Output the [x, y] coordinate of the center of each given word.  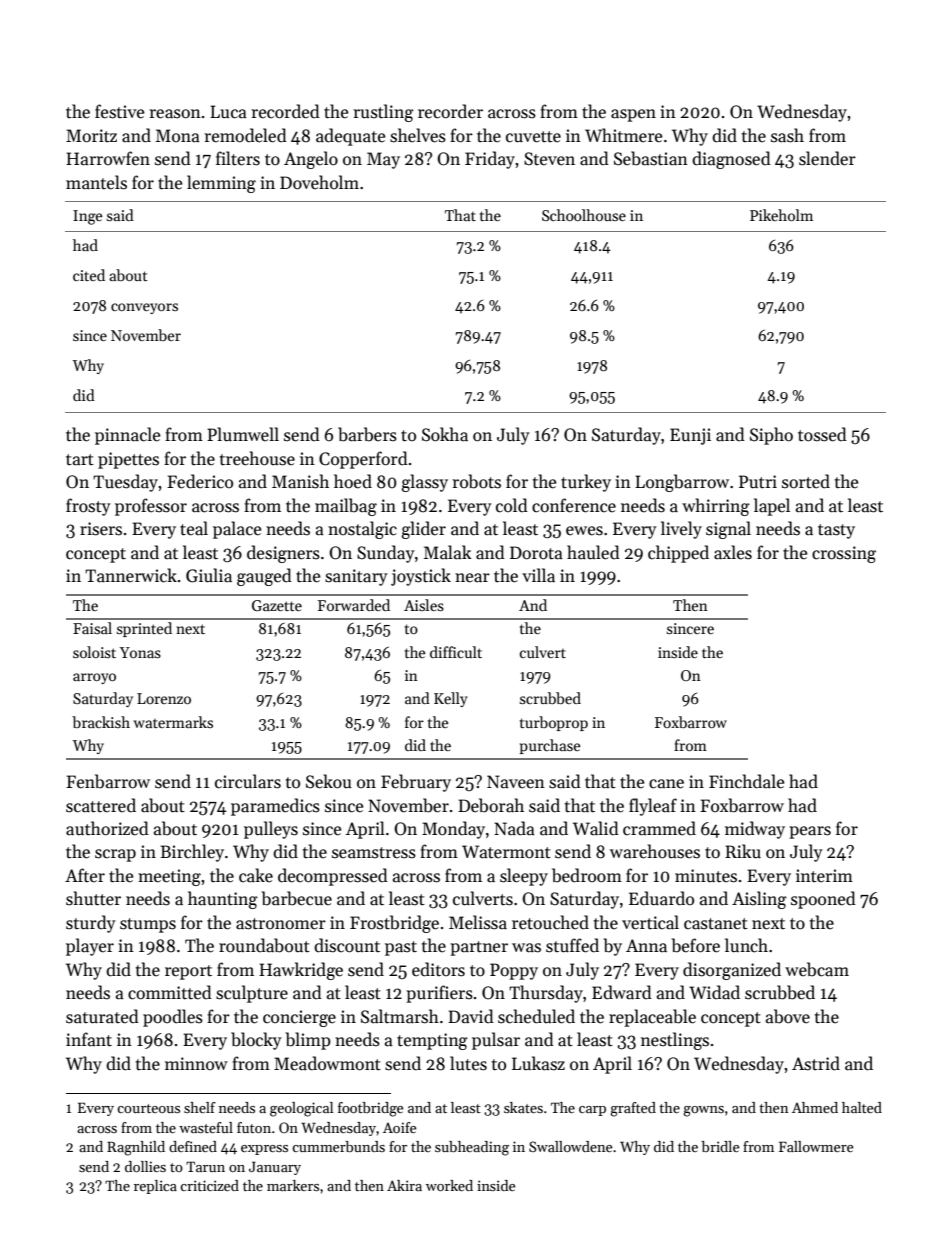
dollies [145, 1166]
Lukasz [538, 1063]
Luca [228, 112]
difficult [456, 652]
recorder [450, 111]
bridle [720, 1146]
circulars [248, 781]
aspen [633, 115]
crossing [844, 554]
